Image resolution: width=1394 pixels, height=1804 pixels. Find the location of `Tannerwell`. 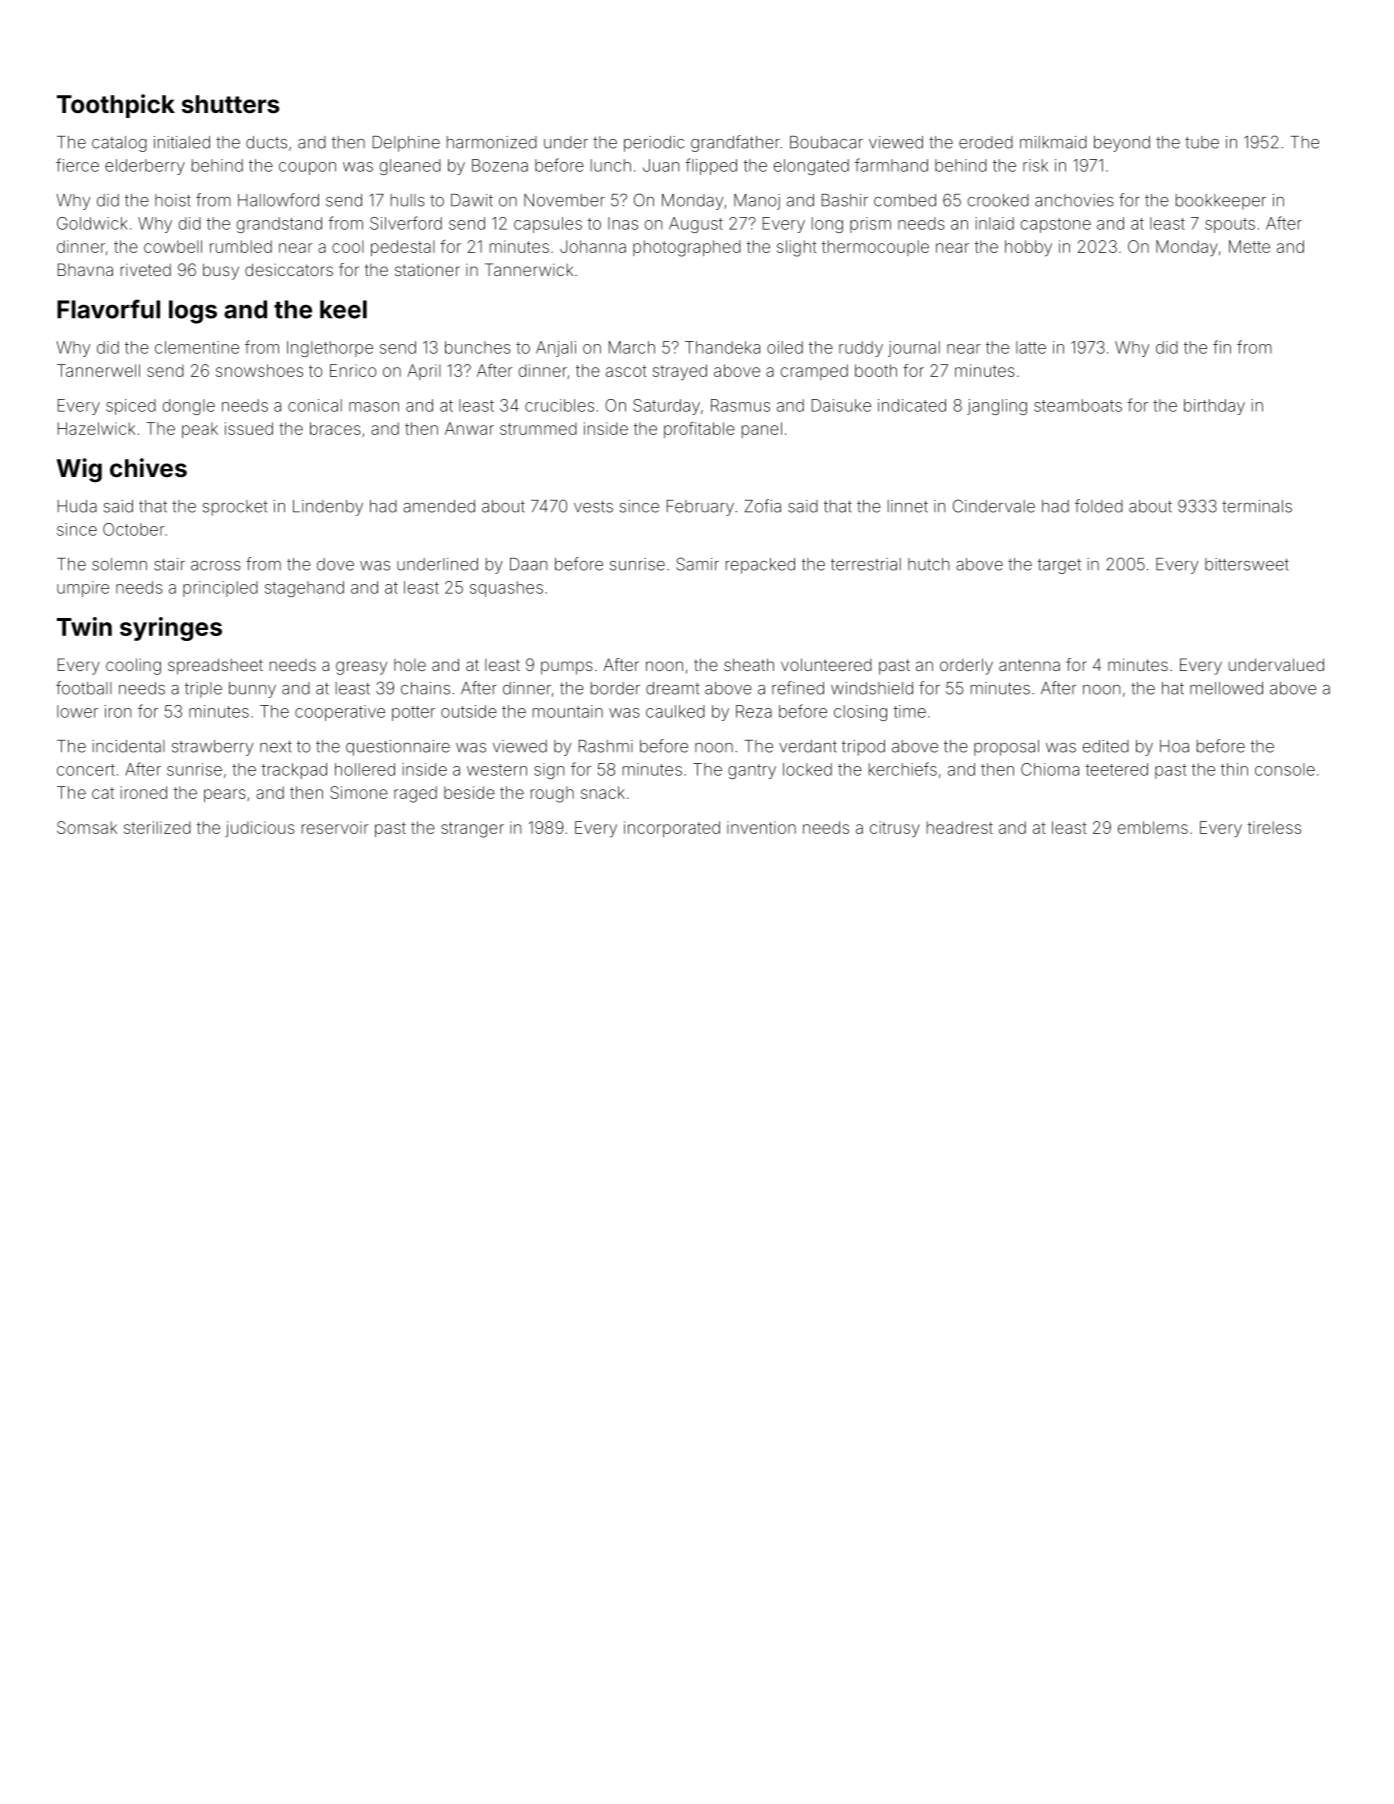

Tannerwell is located at coordinates (98, 370).
